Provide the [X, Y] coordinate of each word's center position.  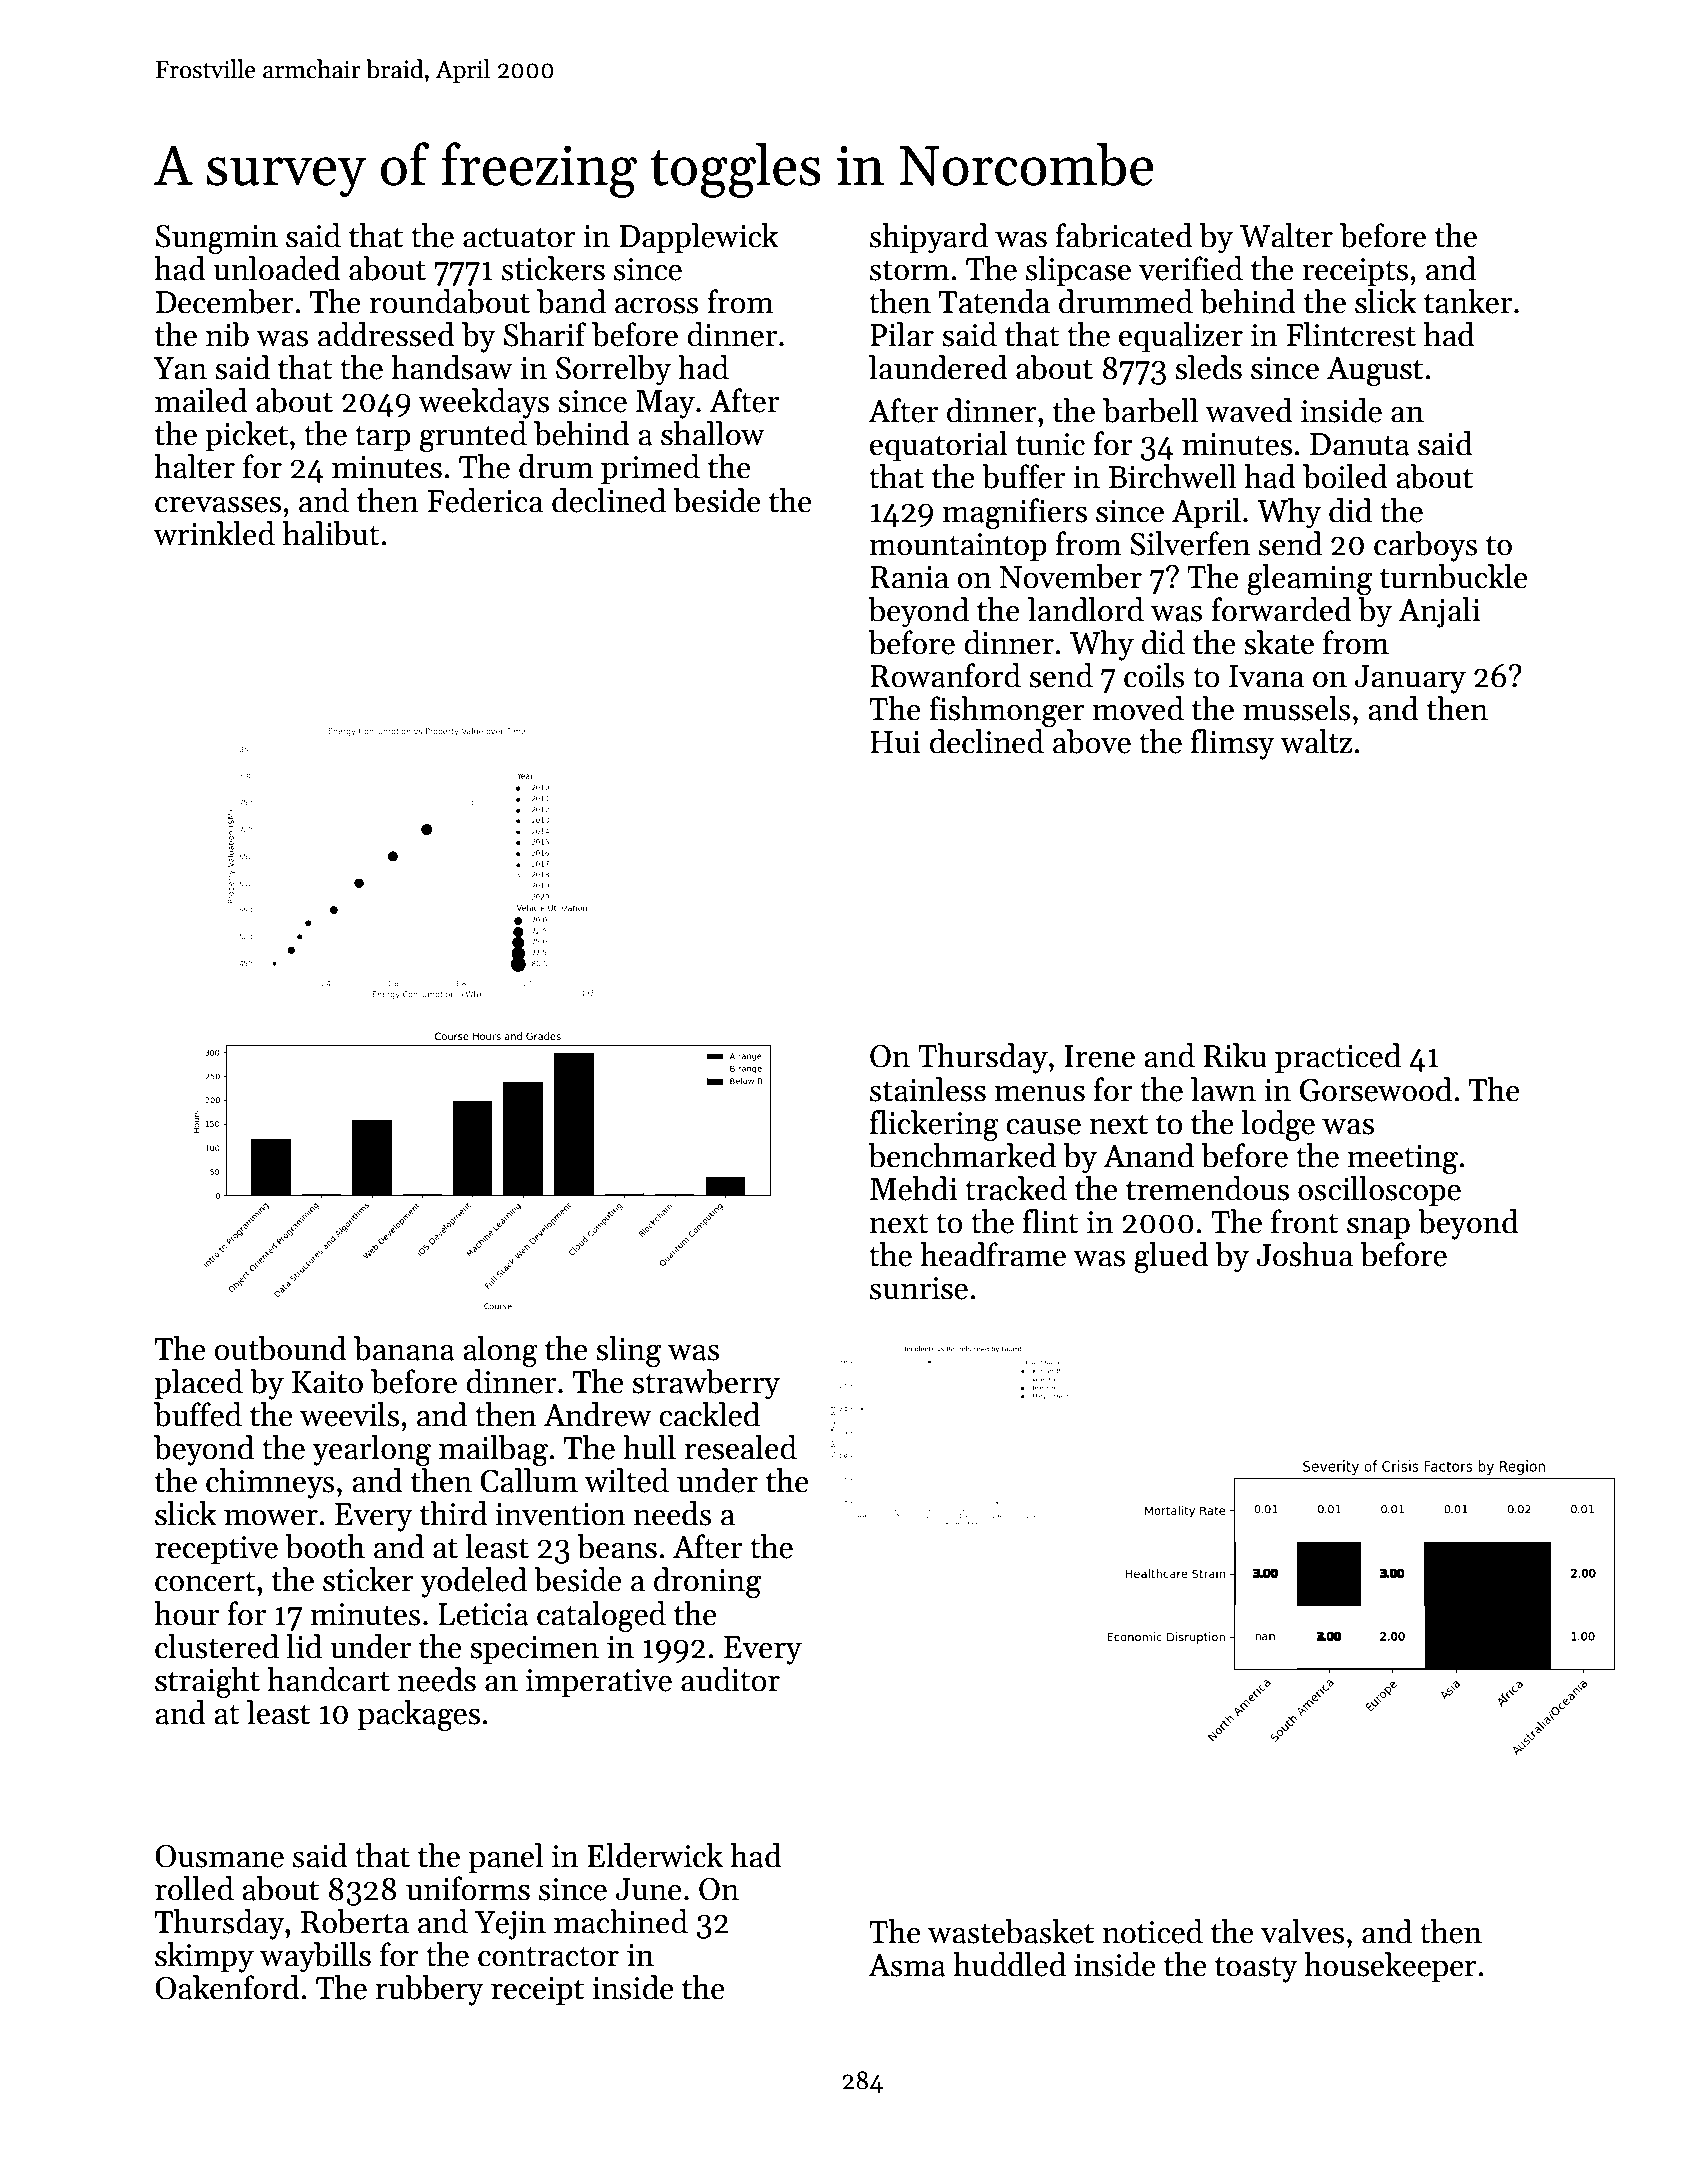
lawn [1223, 1089]
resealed [741, 1447]
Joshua [1304, 1254]
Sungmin [217, 240]
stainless [928, 1089]
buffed [198, 1414]
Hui [895, 742]
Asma [907, 1965]
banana [404, 1348]
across [657, 306]
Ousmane [219, 1856]
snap [1378, 1229]
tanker [1468, 301]
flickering [934, 1126]
